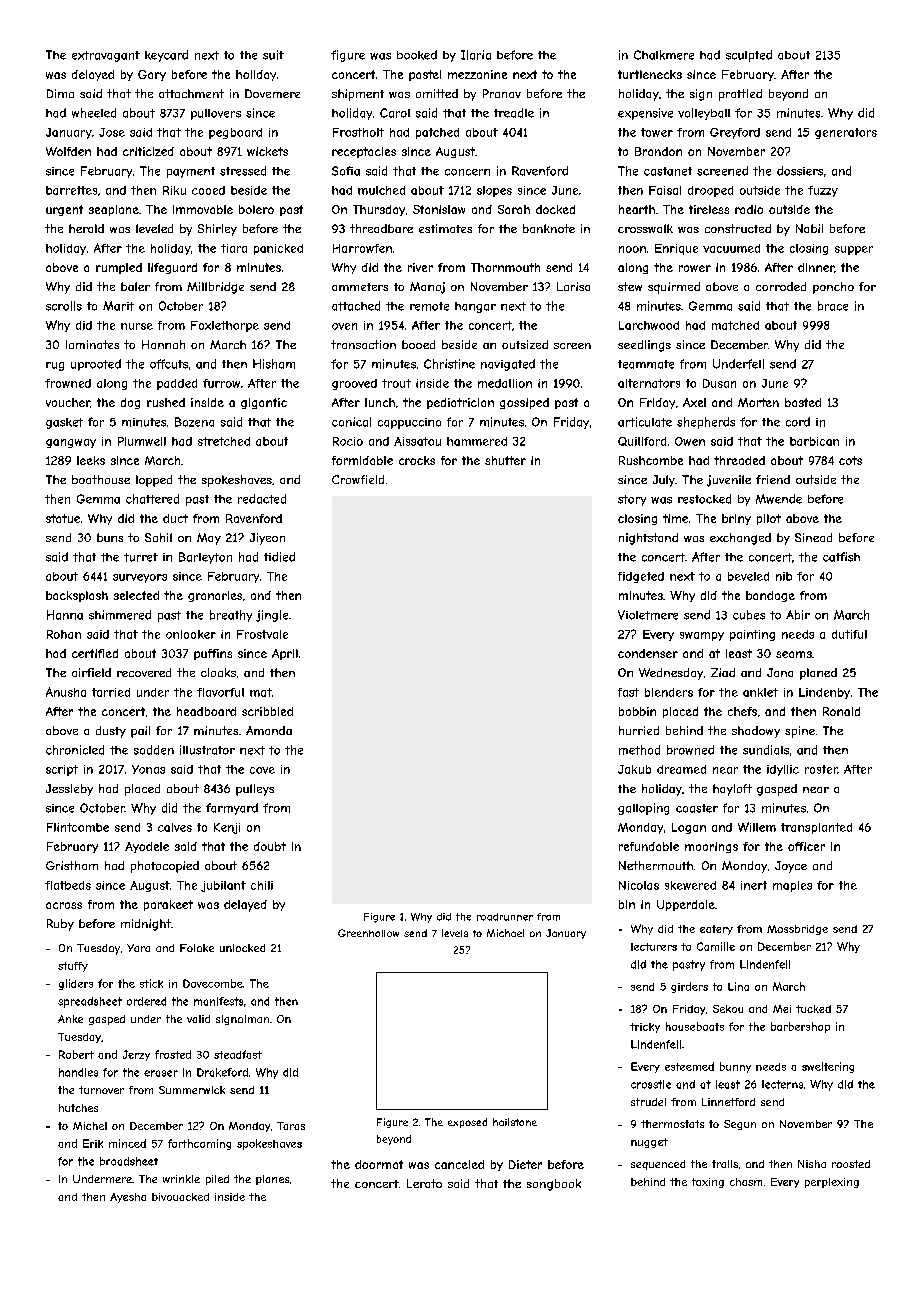 This page has height=1308, width=924. What do you see at coordinates (427, 288) in the page?
I see `Manoj` at bounding box center [427, 288].
